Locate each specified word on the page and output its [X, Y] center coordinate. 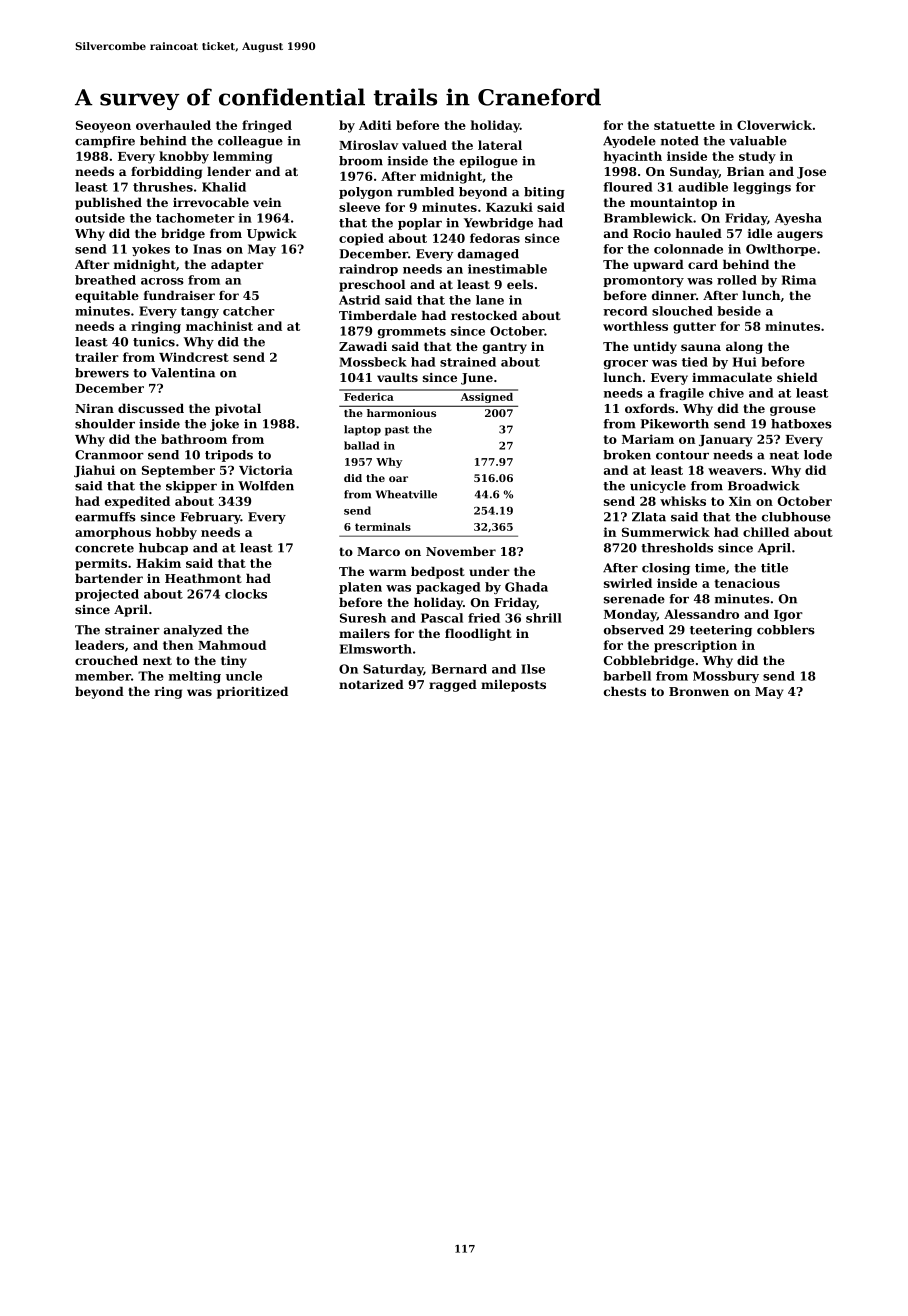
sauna [701, 347]
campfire [105, 142]
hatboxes [801, 424]
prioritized [252, 692]
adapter [237, 265]
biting [544, 193]
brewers [102, 373]
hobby [176, 533]
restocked [484, 315]
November [461, 551]
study [757, 157]
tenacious [747, 583]
